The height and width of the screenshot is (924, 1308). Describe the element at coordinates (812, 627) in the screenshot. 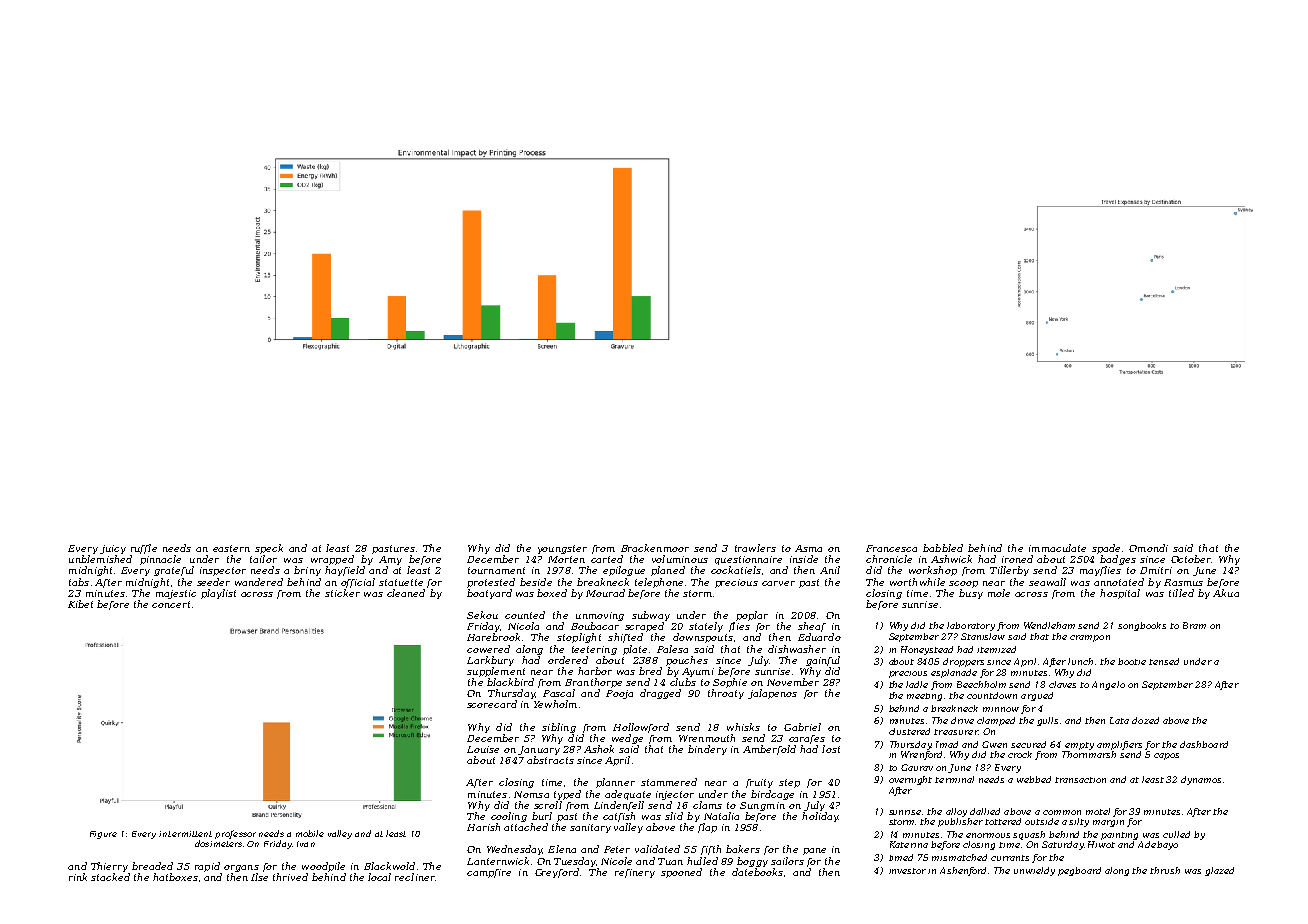

I see `sheaf` at that location.
